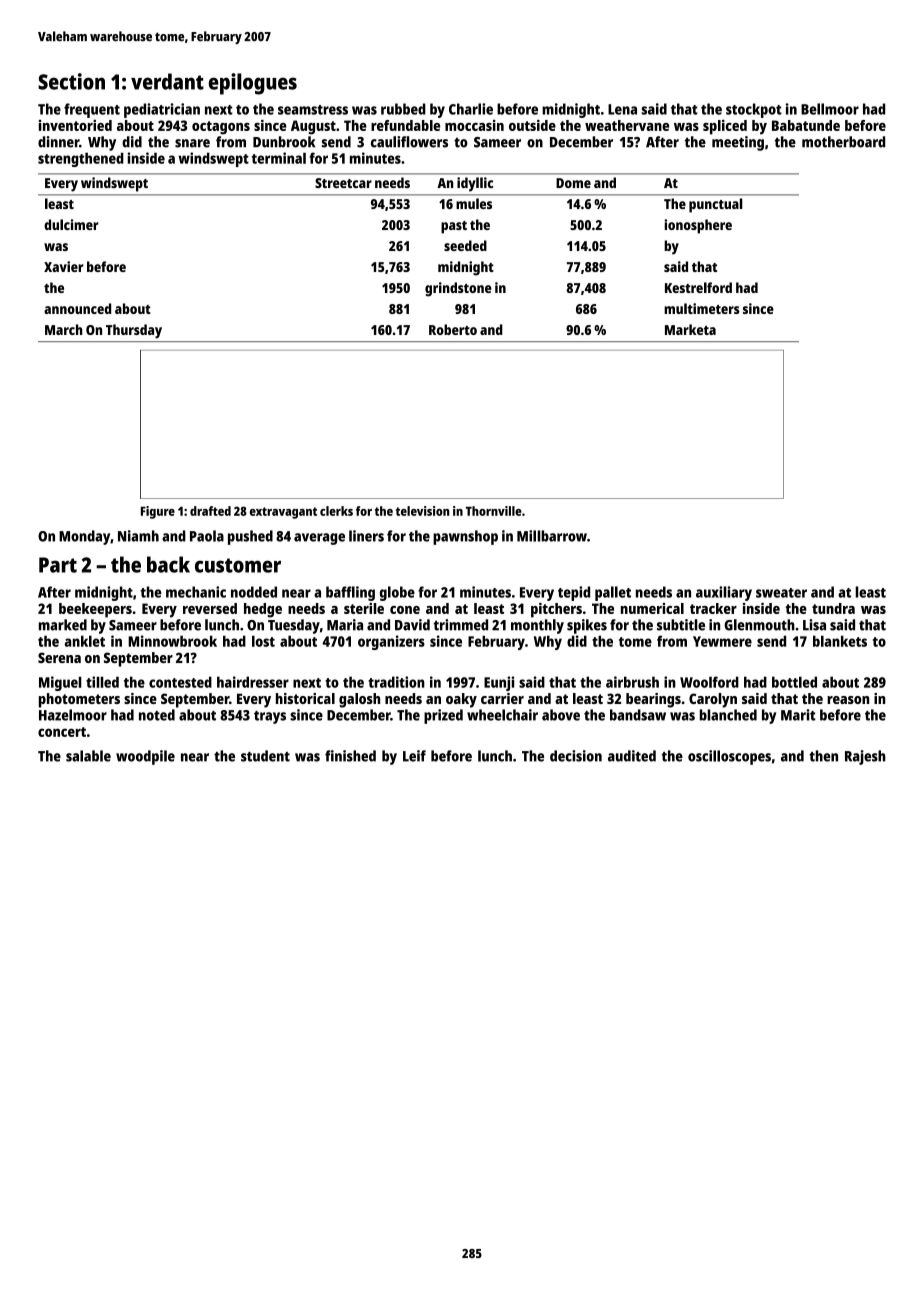 This screenshot has width=924, height=1308. Describe the element at coordinates (781, 593) in the screenshot. I see `sweater` at that location.
